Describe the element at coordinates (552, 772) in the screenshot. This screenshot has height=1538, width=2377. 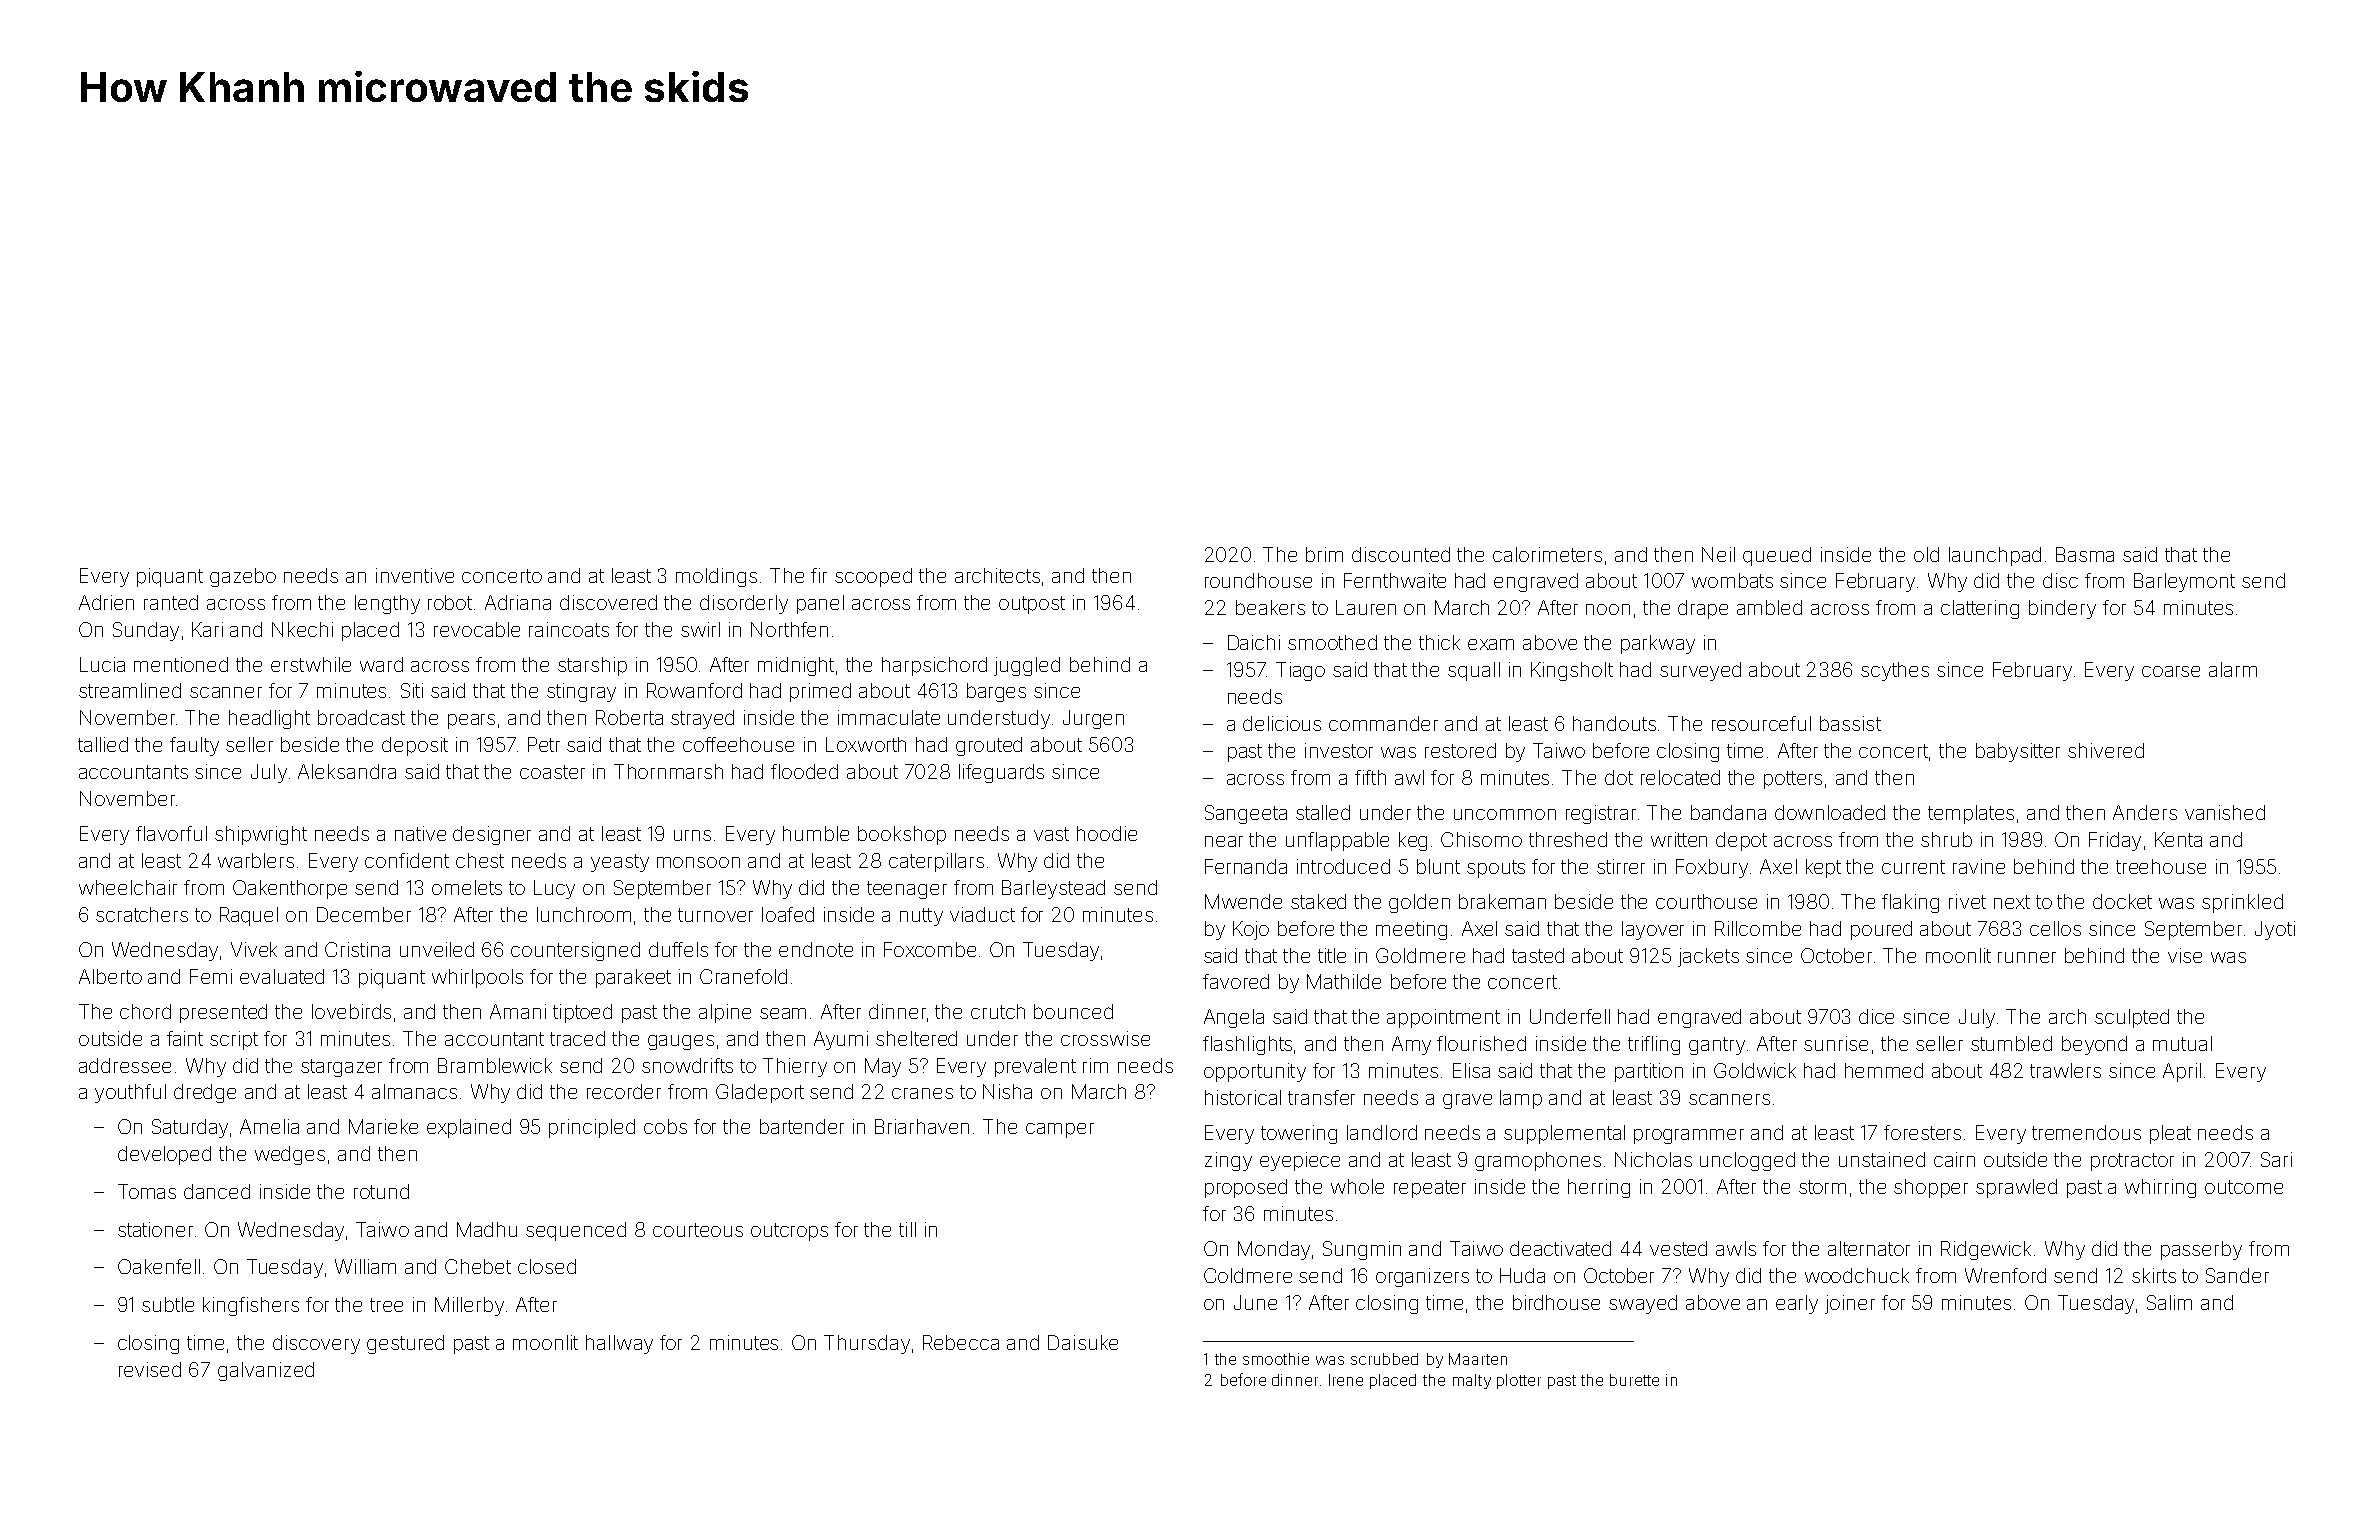
I see `coaster` at that location.
